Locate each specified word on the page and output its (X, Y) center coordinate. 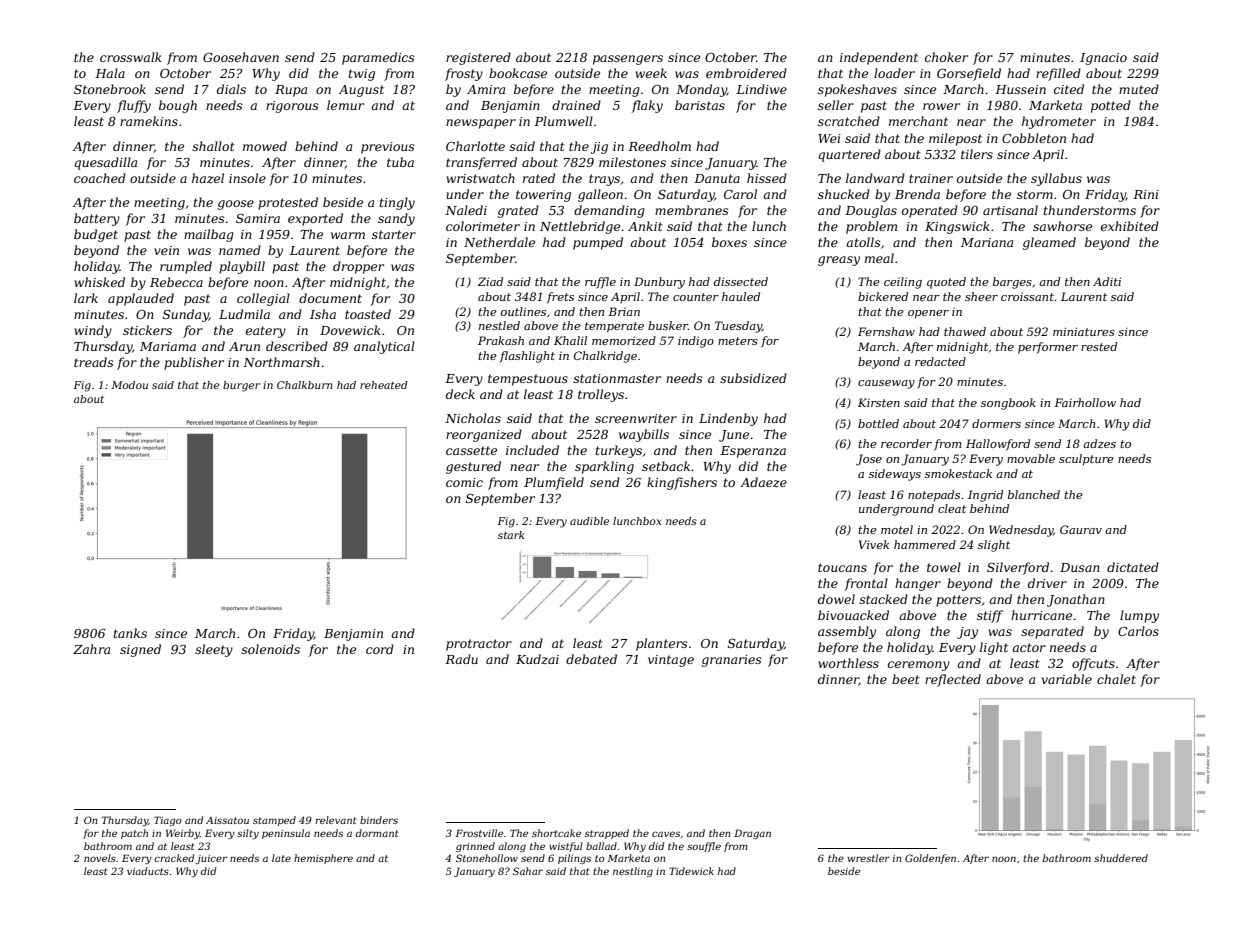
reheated (384, 385)
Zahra (91, 649)
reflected (953, 680)
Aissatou (227, 820)
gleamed (1049, 243)
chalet (1116, 679)
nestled (499, 325)
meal (879, 258)
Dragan (752, 834)
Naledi (466, 210)
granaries (732, 661)
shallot (213, 146)
